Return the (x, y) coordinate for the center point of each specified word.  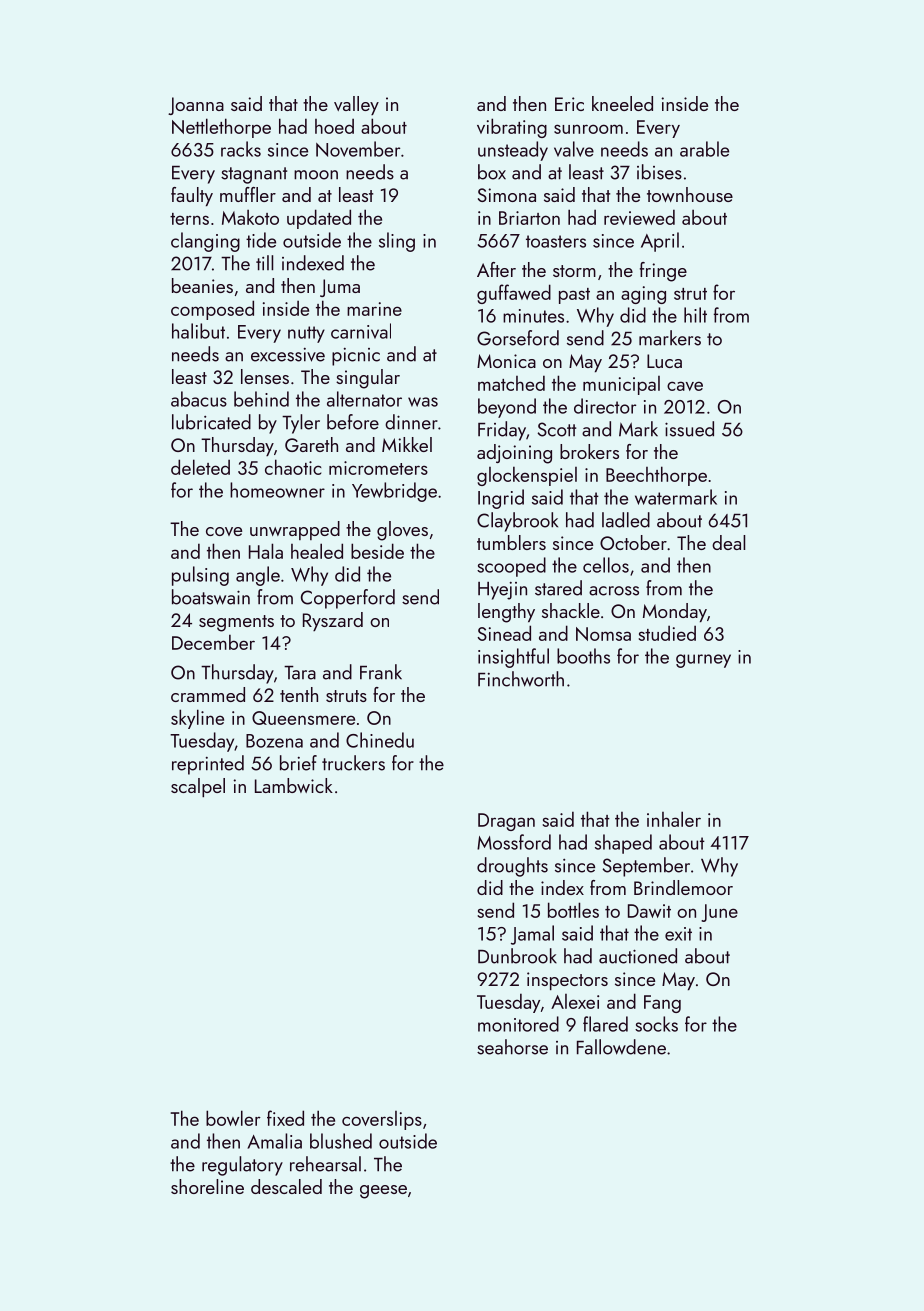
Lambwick (294, 785)
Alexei (575, 1001)
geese (383, 1192)
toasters (556, 241)
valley (356, 105)
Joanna (196, 106)
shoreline (207, 1186)
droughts (512, 867)
